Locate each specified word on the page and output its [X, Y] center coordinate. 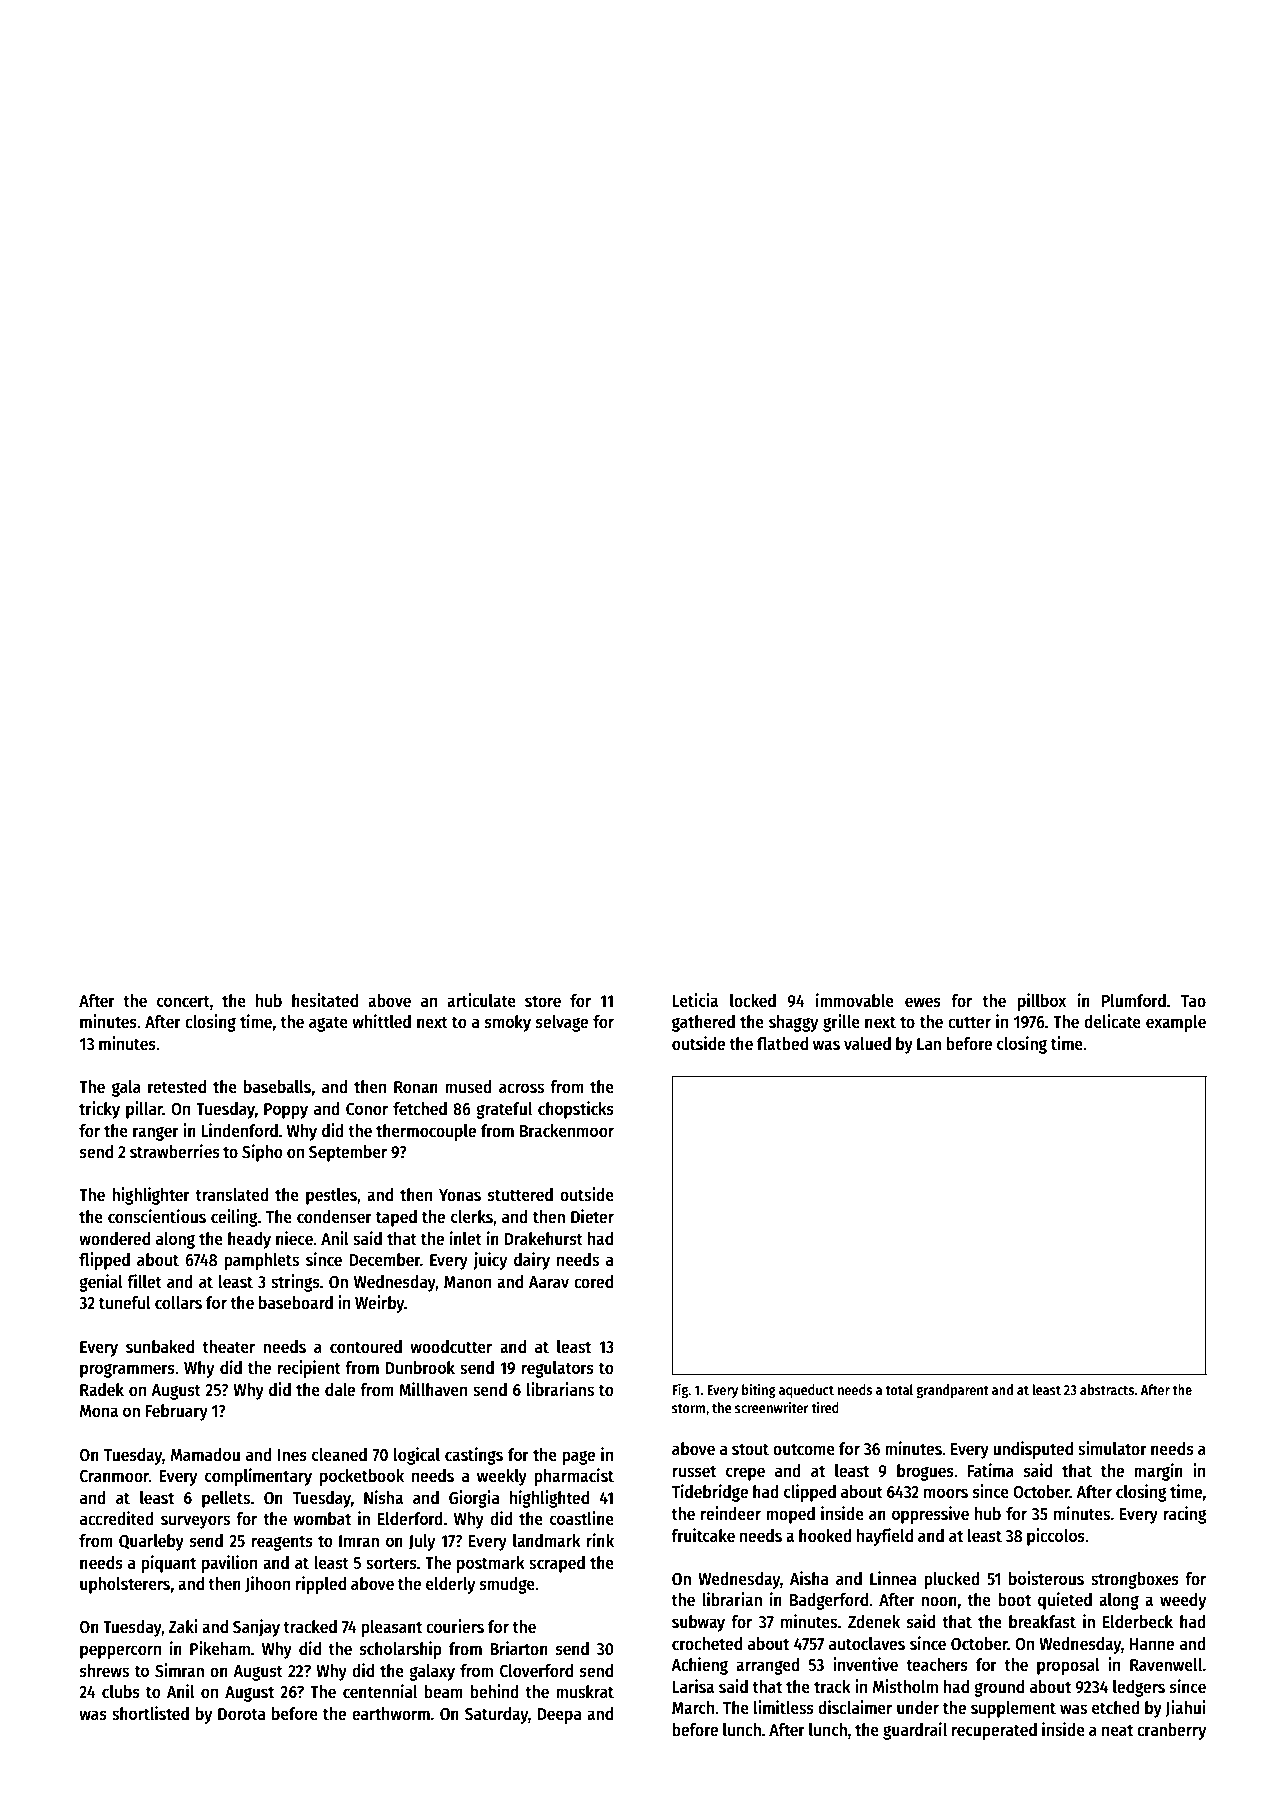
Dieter [592, 1216]
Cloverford [536, 1671]
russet [694, 1471]
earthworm [391, 1714]
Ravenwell [1166, 1665]
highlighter [151, 1196]
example [1176, 1023]
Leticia [695, 1000]
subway [698, 1623]
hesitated [325, 1000]
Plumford [1134, 1000]
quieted [1065, 1601]
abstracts [1107, 1389]
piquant [168, 1564]
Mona [99, 1411]
